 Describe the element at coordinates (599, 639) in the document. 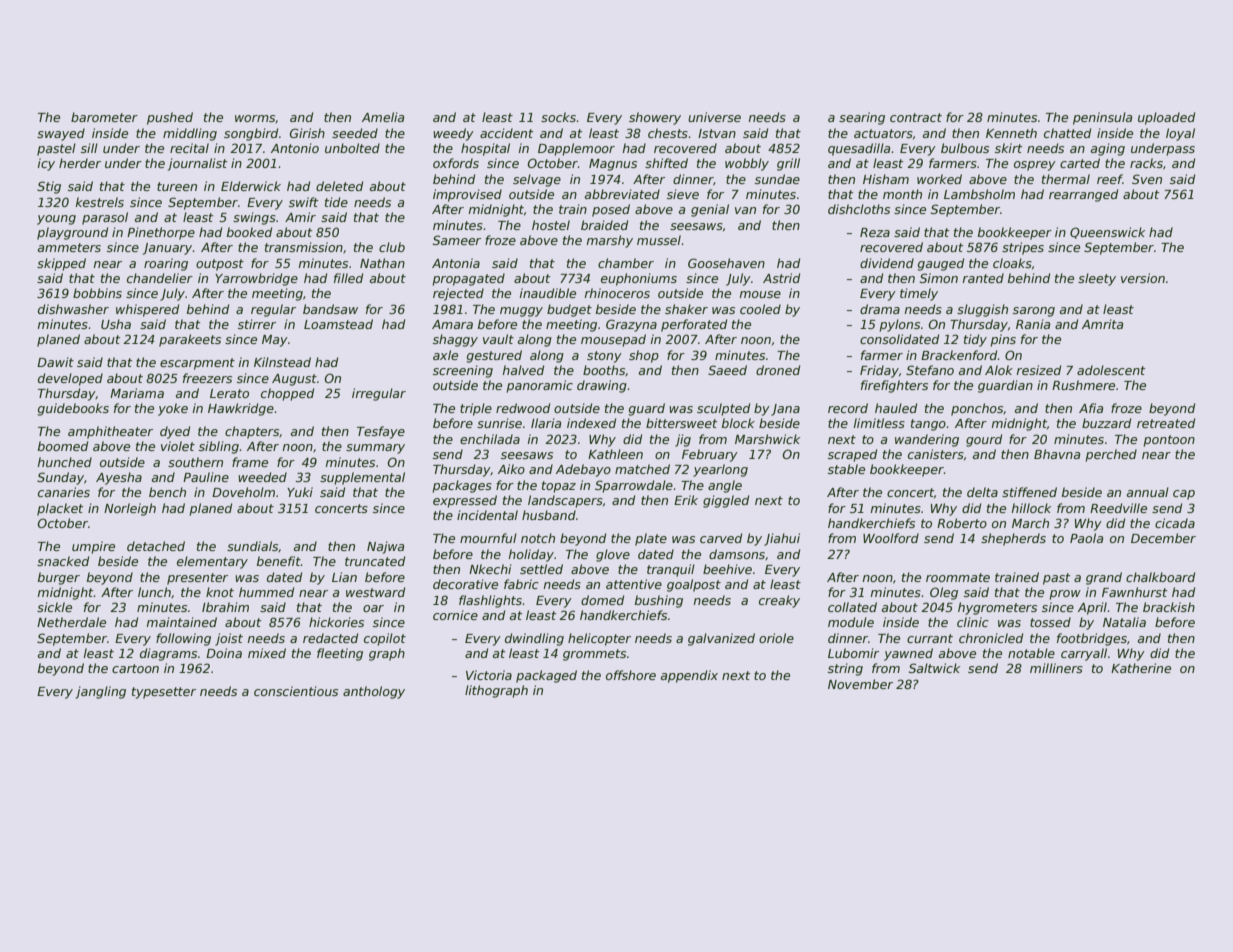

I see `helicopter` at that location.
